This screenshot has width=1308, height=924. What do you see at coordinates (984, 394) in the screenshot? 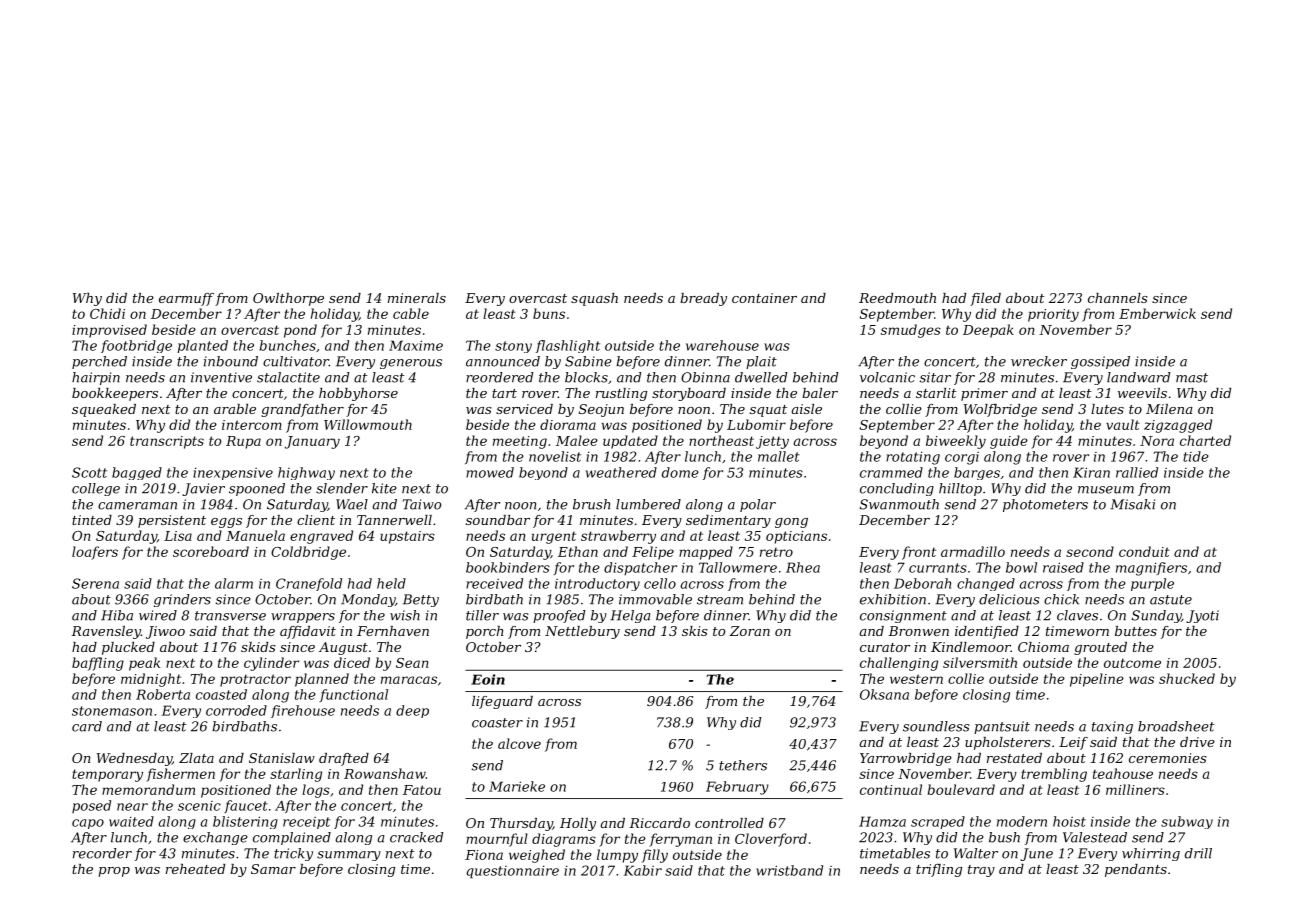
I see `primer` at bounding box center [984, 394].
